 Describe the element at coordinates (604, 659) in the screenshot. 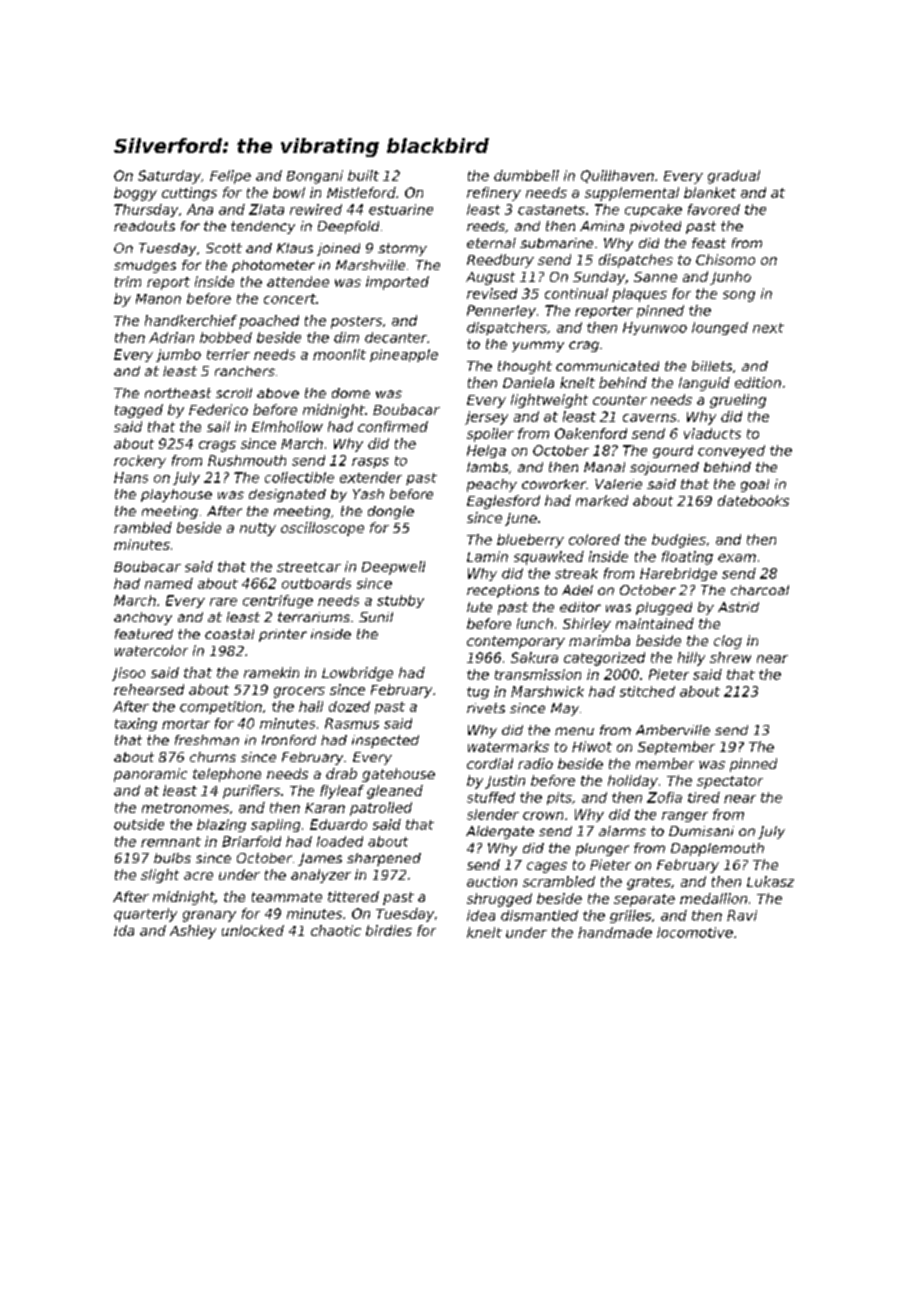

I see `categorized` at that location.
